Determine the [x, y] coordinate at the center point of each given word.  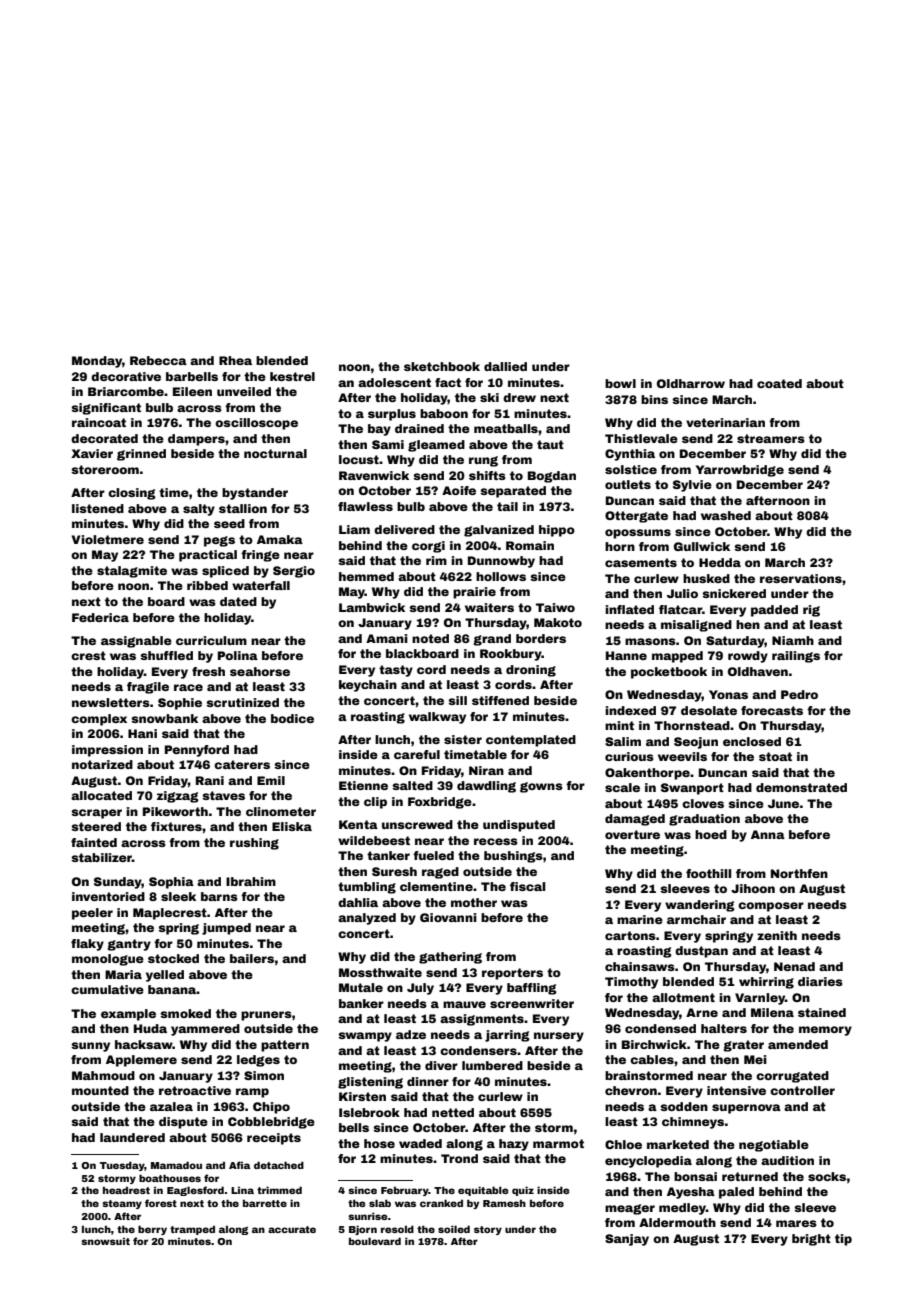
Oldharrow [691, 383]
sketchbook [442, 366]
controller [802, 1090]
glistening [370, 1083]
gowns [541, 787]
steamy [122, 1204]
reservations [801, 578]
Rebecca [158, 360]
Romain [530, 545]
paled [736, 1193]
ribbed [207, 585]
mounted [100, 1090]
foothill [708, 873]
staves [223, 795]
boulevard [375, 1241]
